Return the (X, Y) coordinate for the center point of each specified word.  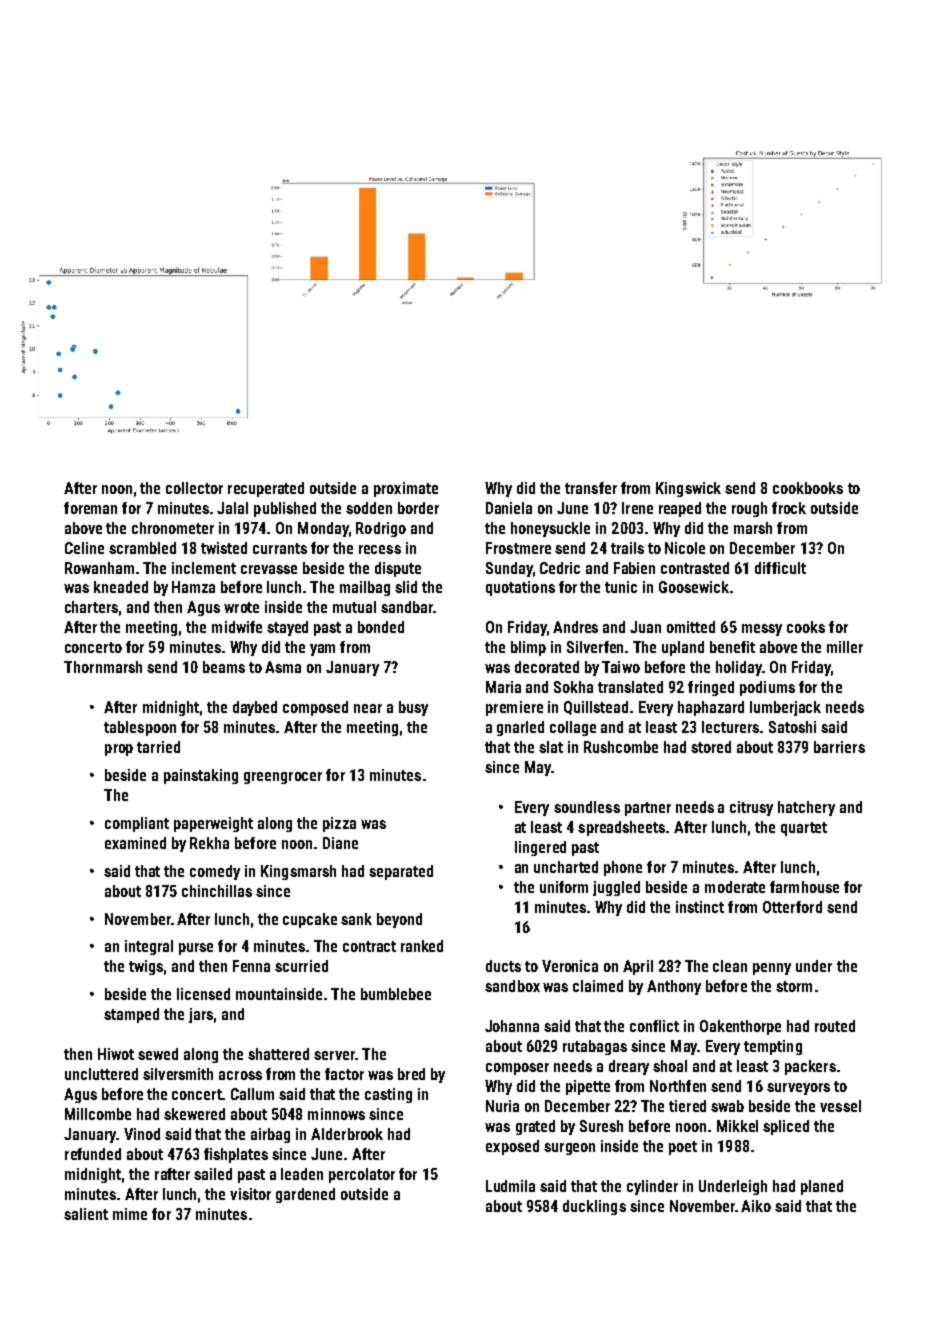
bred (411, 1074)
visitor (250, 1194)
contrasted (695, 568)
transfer (591, 488)
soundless (587, 807)
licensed (203, 994)
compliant (137, 824)
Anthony (674, 987)
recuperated (266, 489)
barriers (839, 747)
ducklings (594, 1207)
